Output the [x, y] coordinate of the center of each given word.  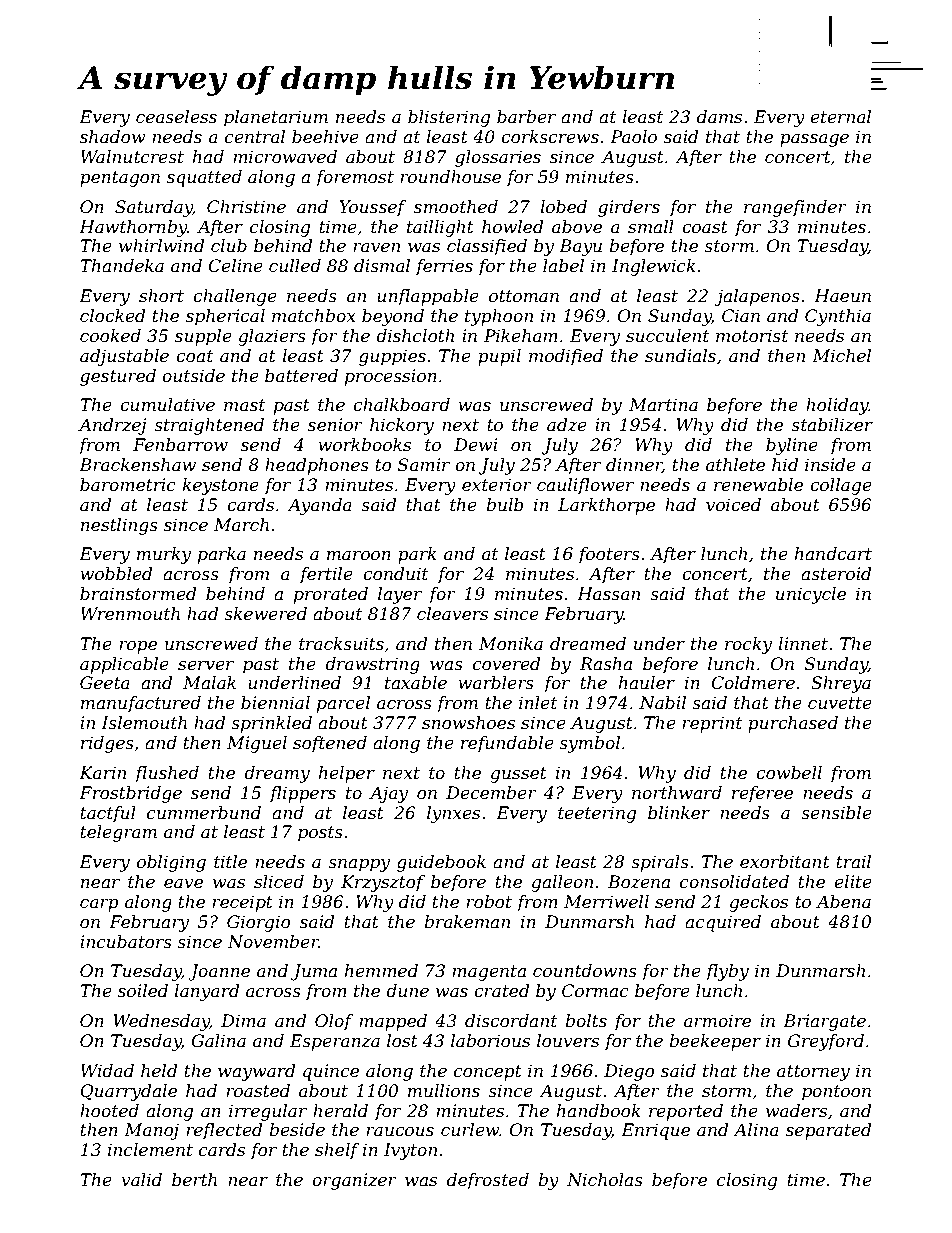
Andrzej [112, 426]
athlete [735, 465]
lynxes [453, 814]
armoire [717, 1020]
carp [99, 905]
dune [407, 991]
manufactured [141, 704]
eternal [840, 117]
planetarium [276, 118]
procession [391, 377]
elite [853, 882]
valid [141, 1179]
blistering [449, 118]
